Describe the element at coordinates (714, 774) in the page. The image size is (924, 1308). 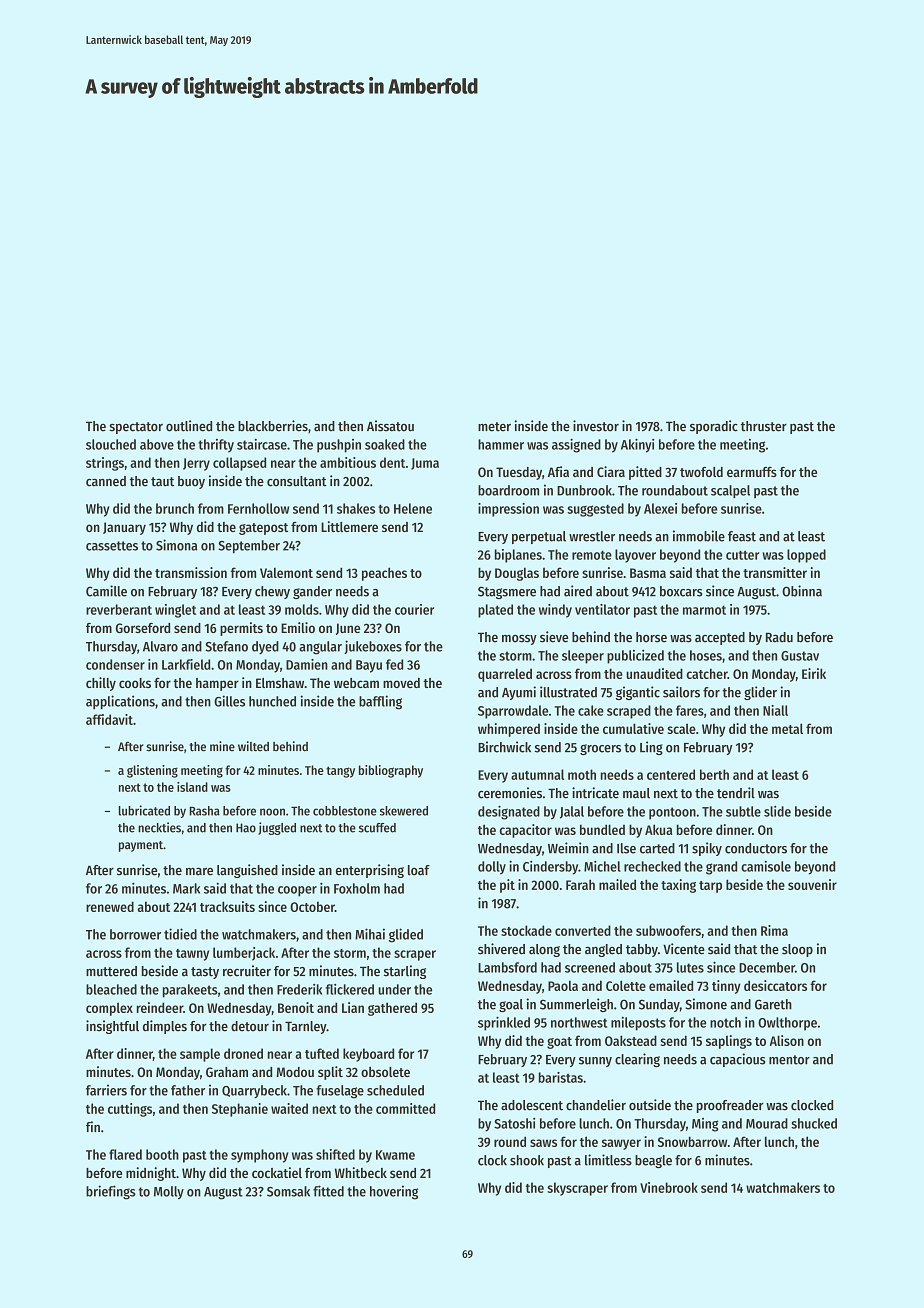
I see `berth` at that location.
